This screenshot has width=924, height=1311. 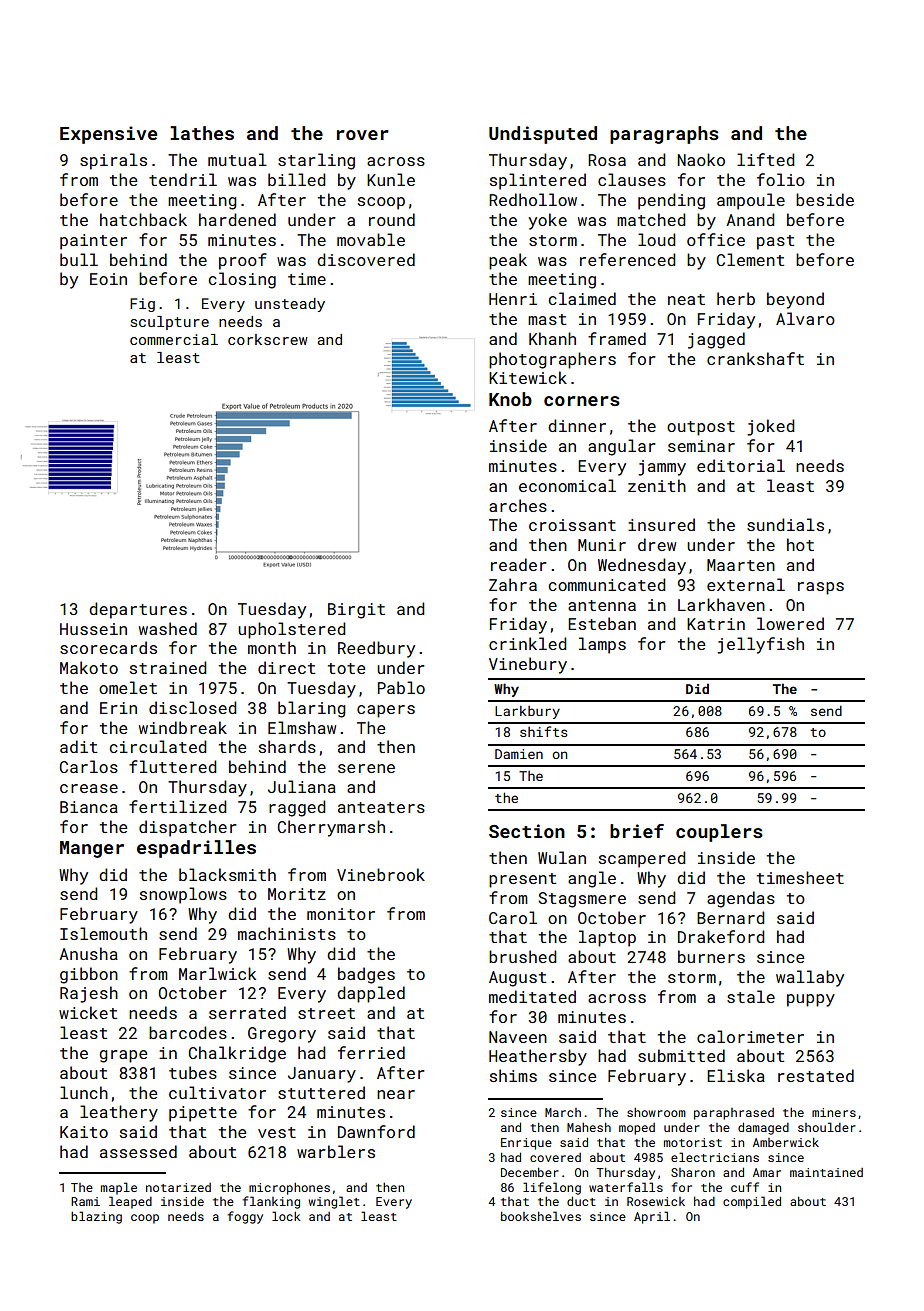 What do you see at coordinates (130, 1202) in the screenshot?
I see `leaped` at bounding box center [130, 1202].
